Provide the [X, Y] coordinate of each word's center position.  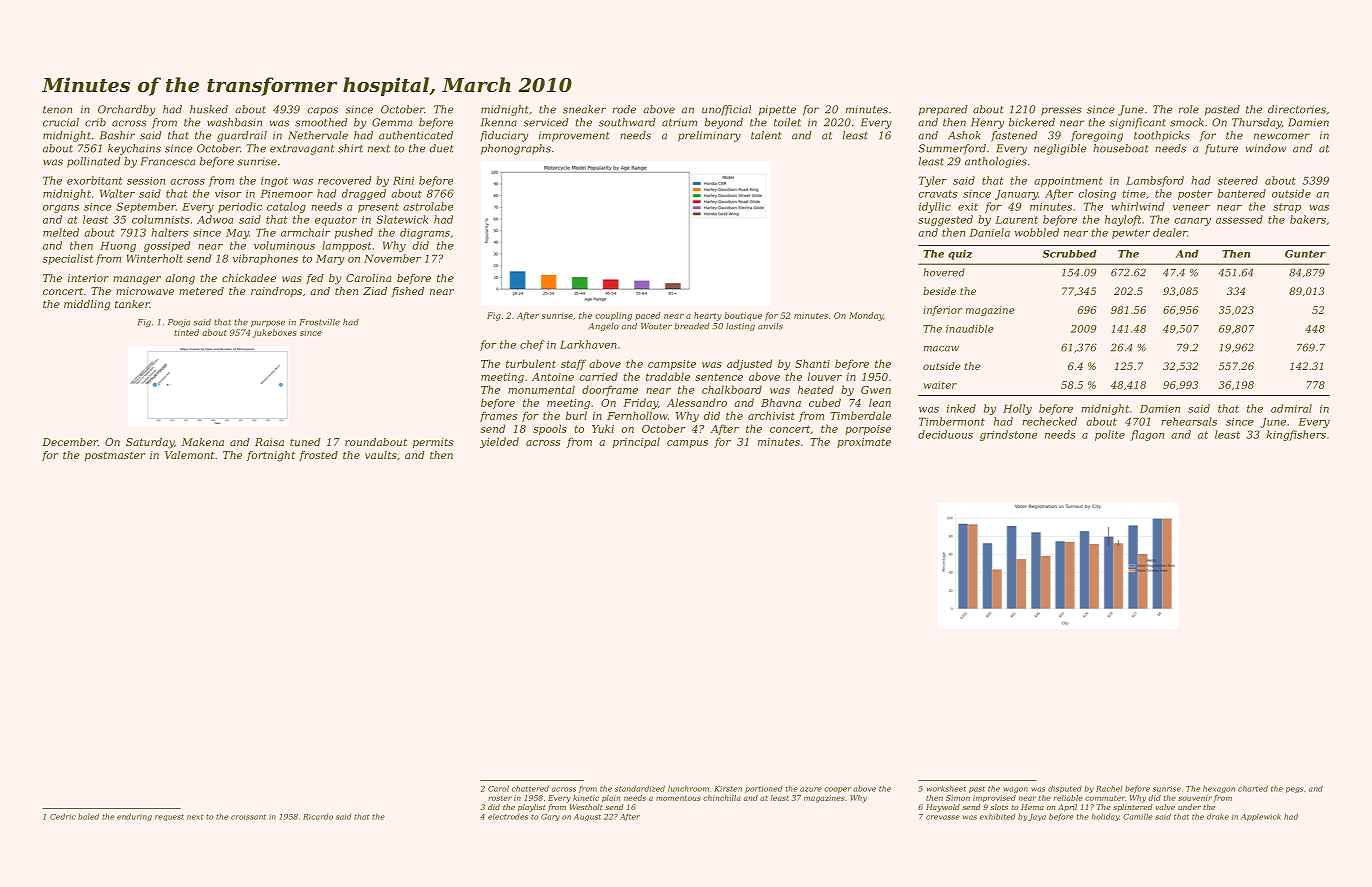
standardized [640, 788]
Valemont [190, 455]
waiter [940, 385]
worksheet [946, 788]
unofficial [726, 110]
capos [322, 111]
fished [408, 292]
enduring [134, 817]
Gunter [1305, 254]
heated [816, 389]
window [1266, 148]
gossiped [167, 246]
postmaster [115, 456]
